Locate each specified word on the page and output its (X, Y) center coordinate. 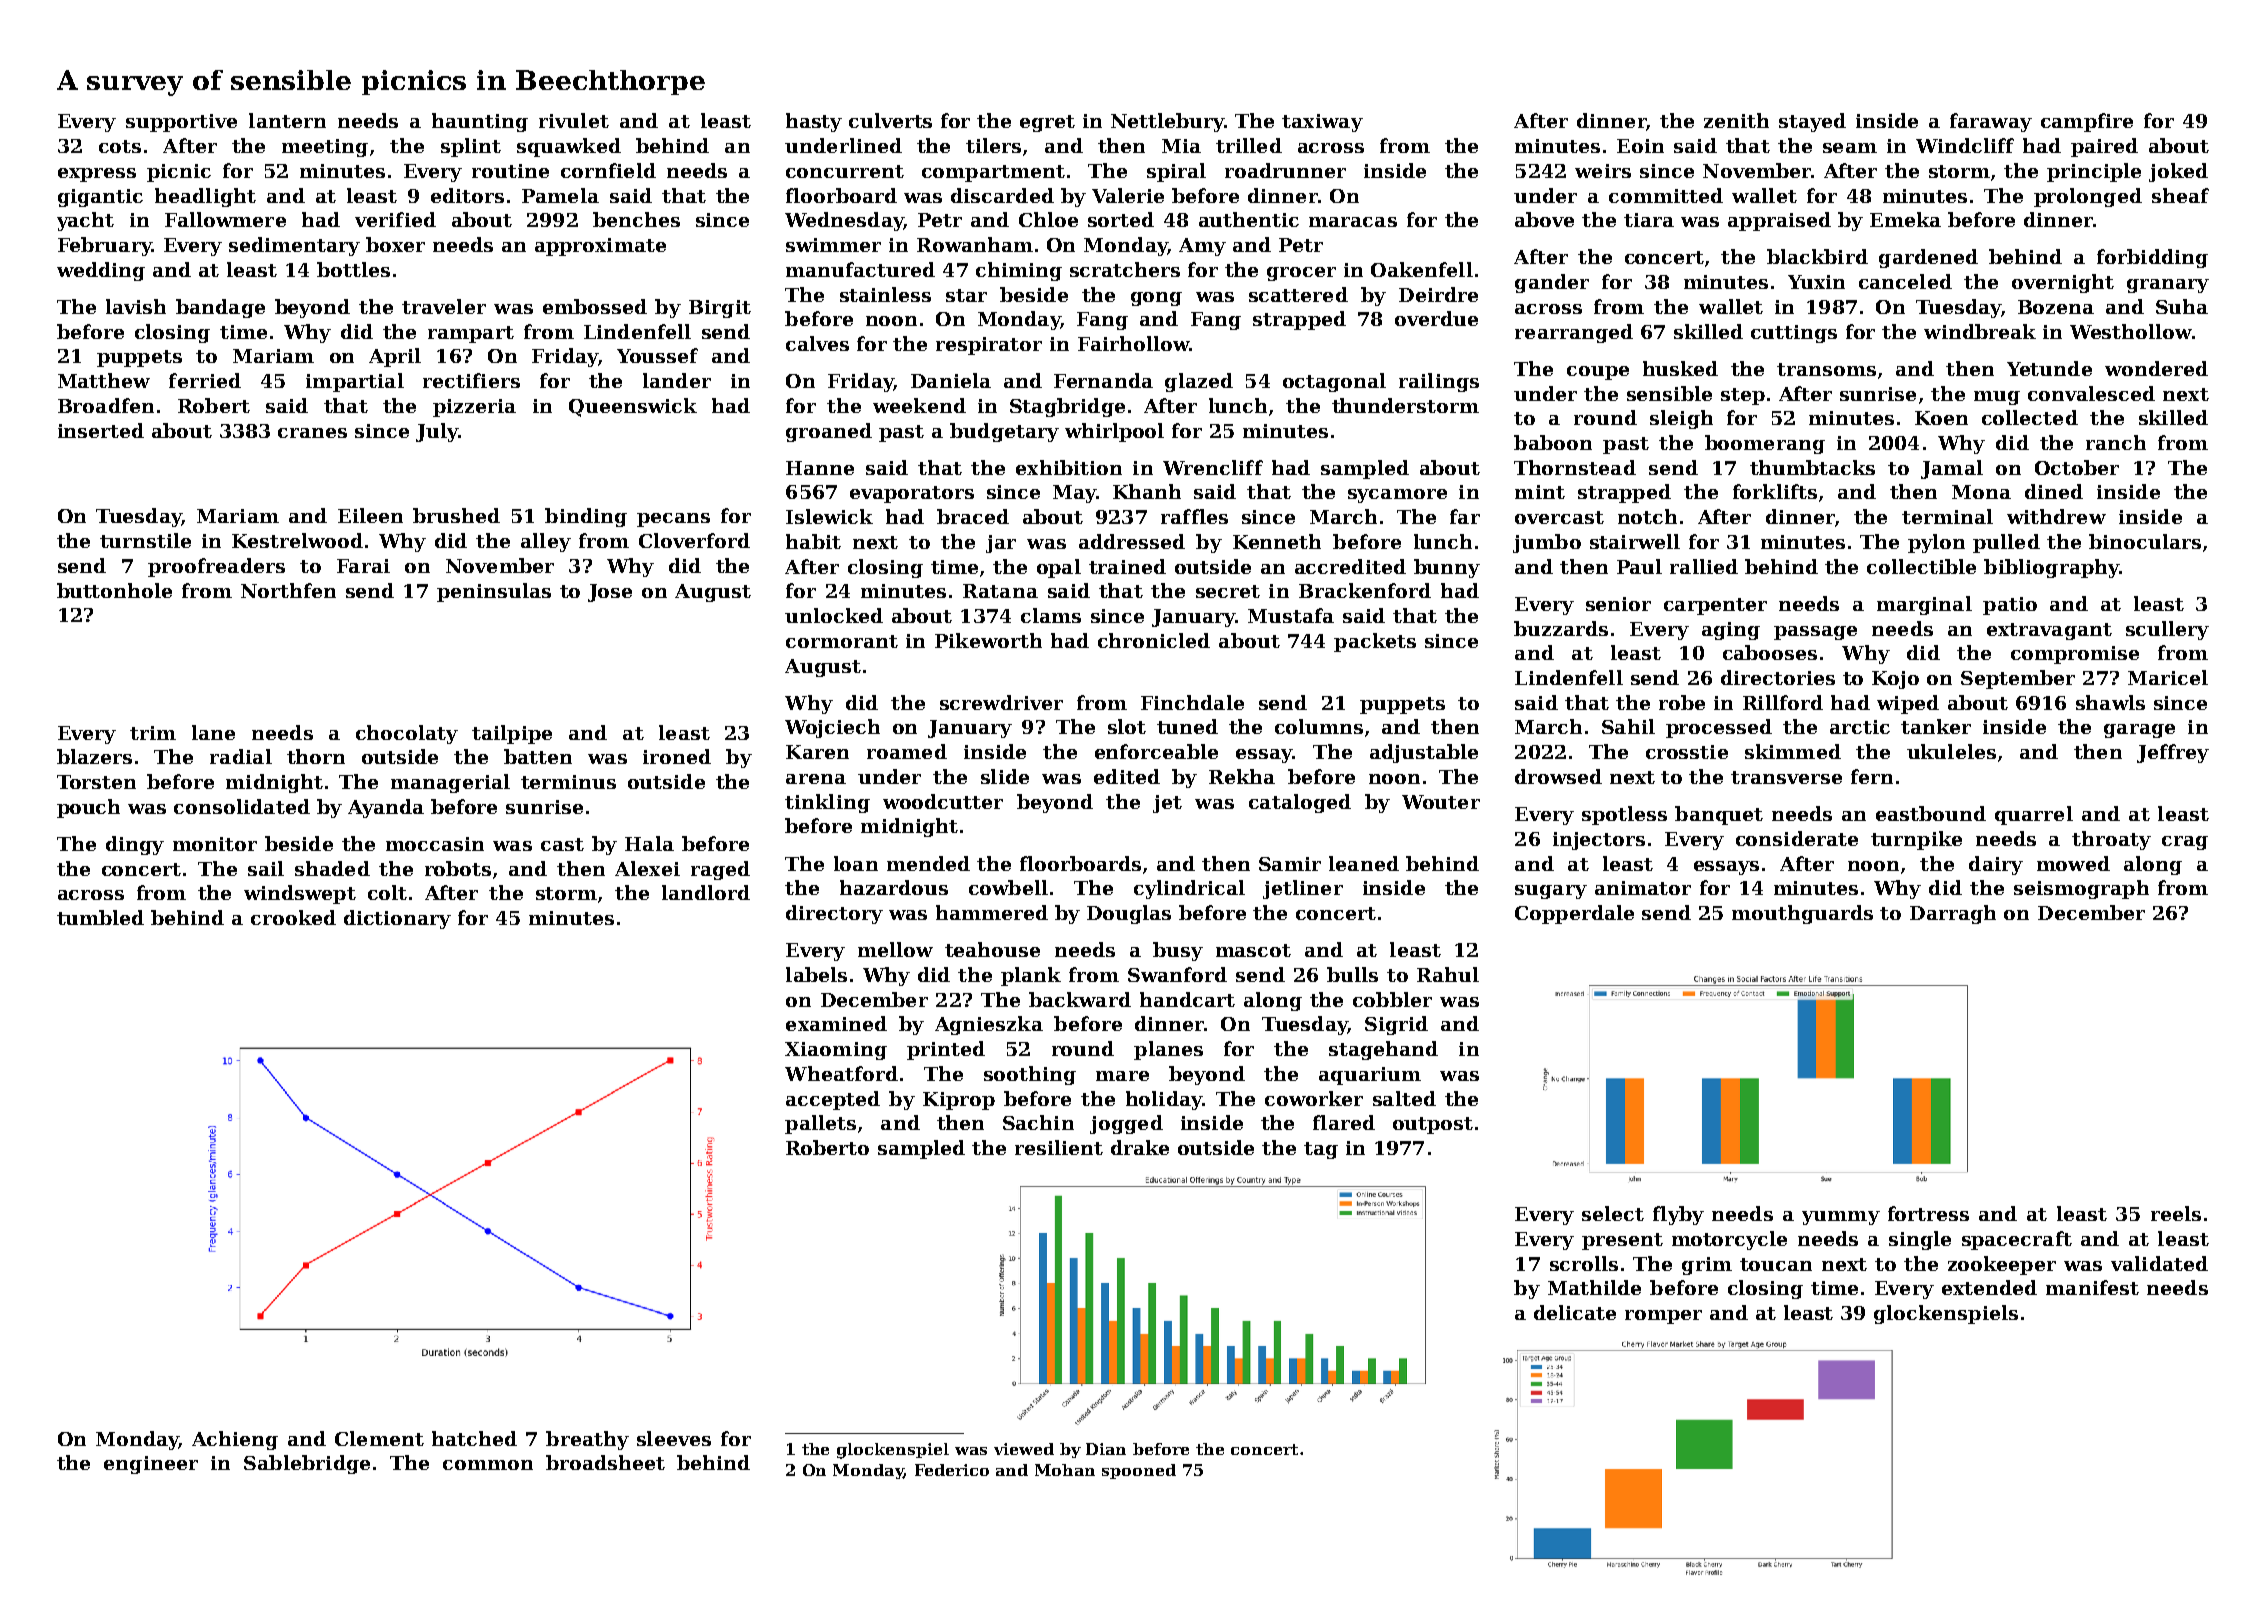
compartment (993, 173)
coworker (1314, 1098)
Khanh (1147, 491)
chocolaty (407, 734)
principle (2094, 172)
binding (586, 517)
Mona (1981, 492)
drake (1140, 1147)
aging (1731, 631)
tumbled (100, 917)
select (1613, 1213)
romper (1663, 1317)
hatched (474, 1438)
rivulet (574, 120)
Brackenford (1365, 590)
